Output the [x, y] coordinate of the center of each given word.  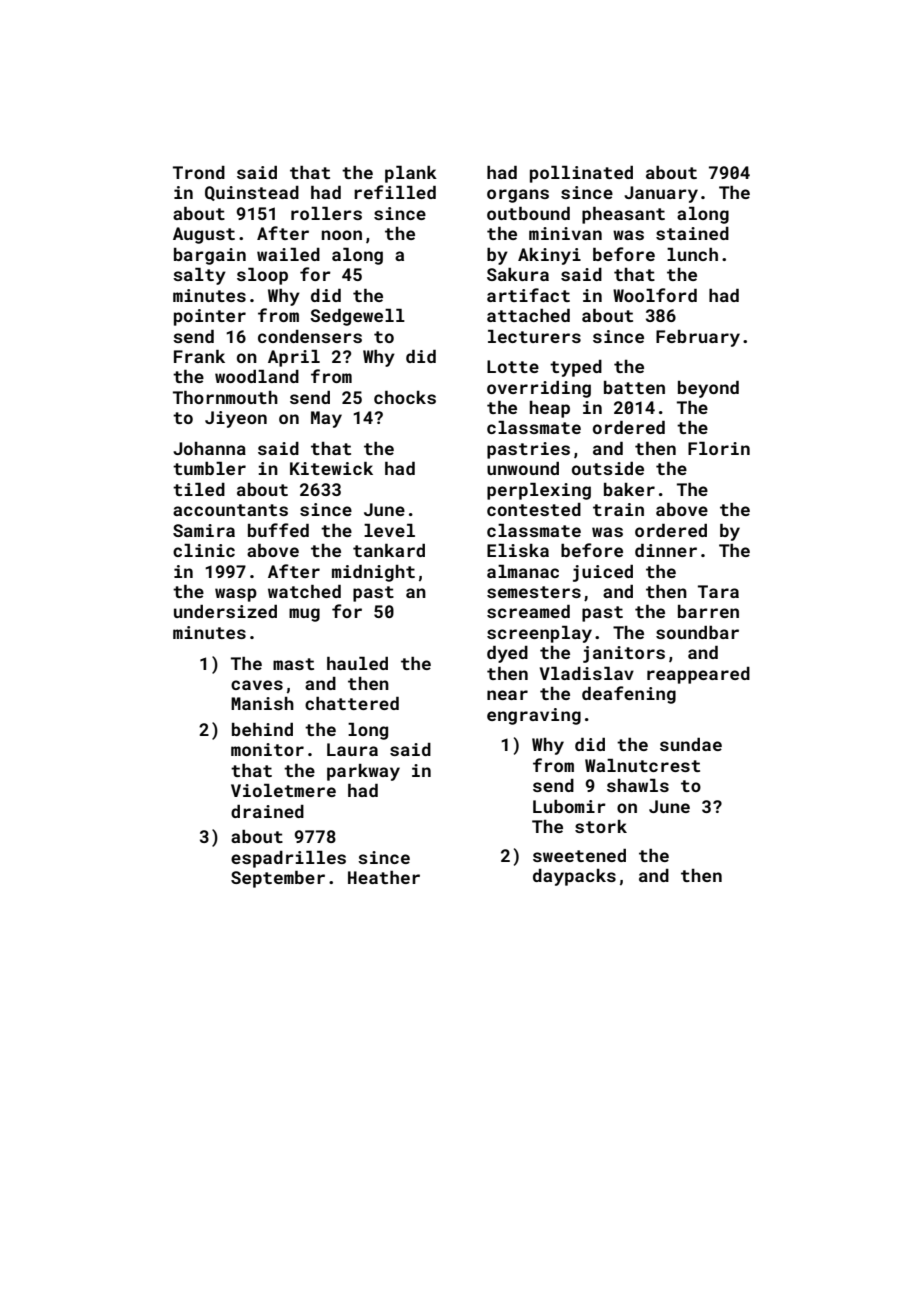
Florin [719, 448]
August [204, 235]
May [326, 419]
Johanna [209, 448]
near [507, 695]
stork [601, 826]
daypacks [574, 877]
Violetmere [283, 790]
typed [576, 368]
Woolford [655, 295]
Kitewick [331, 468]
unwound [523, 468]
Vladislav [587, 673]
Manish [262, 703]
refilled [395, 192]
